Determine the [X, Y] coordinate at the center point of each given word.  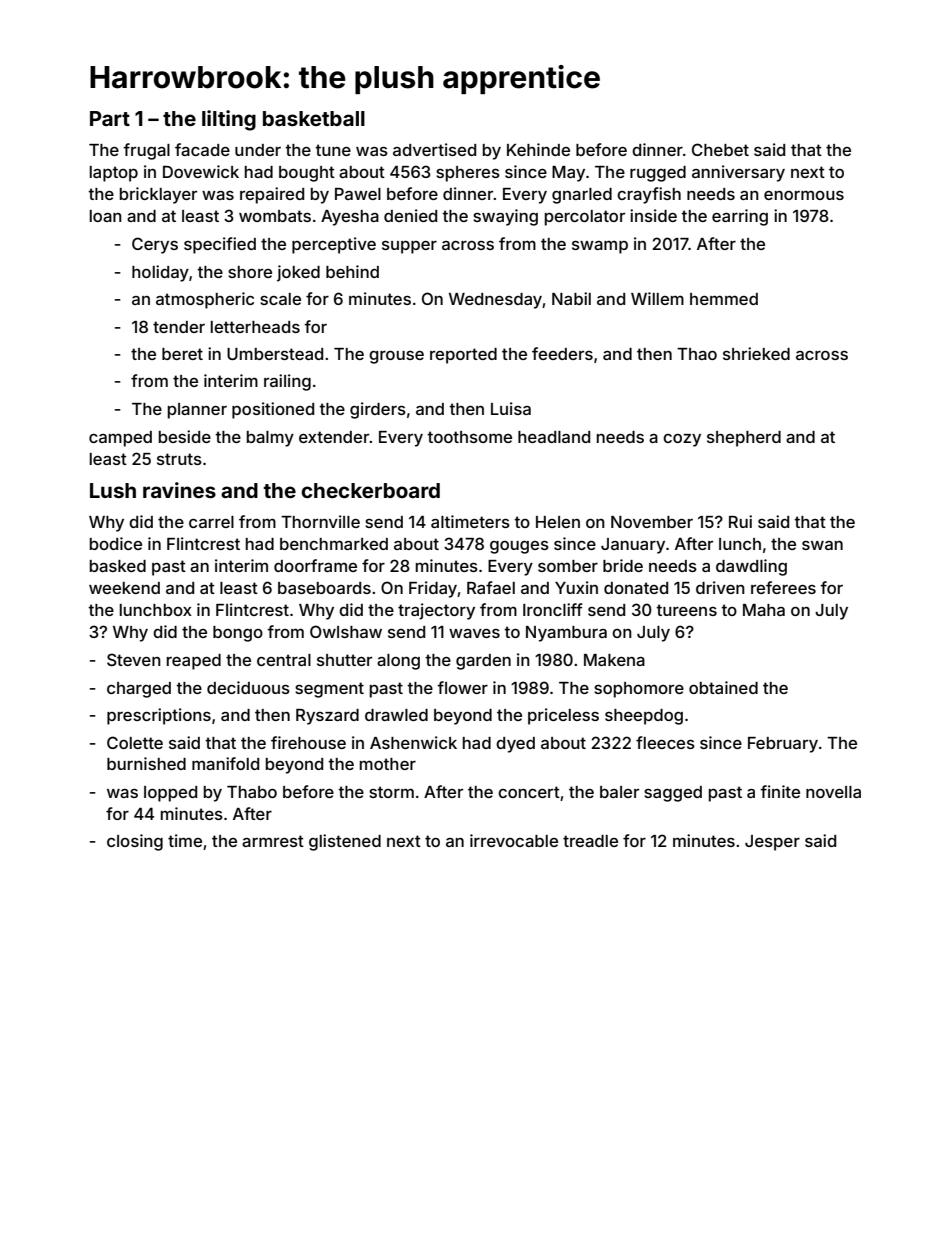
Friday [433, 589]
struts [179, 459]
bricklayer [158, 195]
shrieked [756, 353]
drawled [396, 715]
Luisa [511, 408]
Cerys [155, 245]
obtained [723, 687]
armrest [273, 841]
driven [720, 587]
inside [653, 215]
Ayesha [350, 218]
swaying [505, 217]
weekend [124, 588]
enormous [804, 195]
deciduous [248, 687]
